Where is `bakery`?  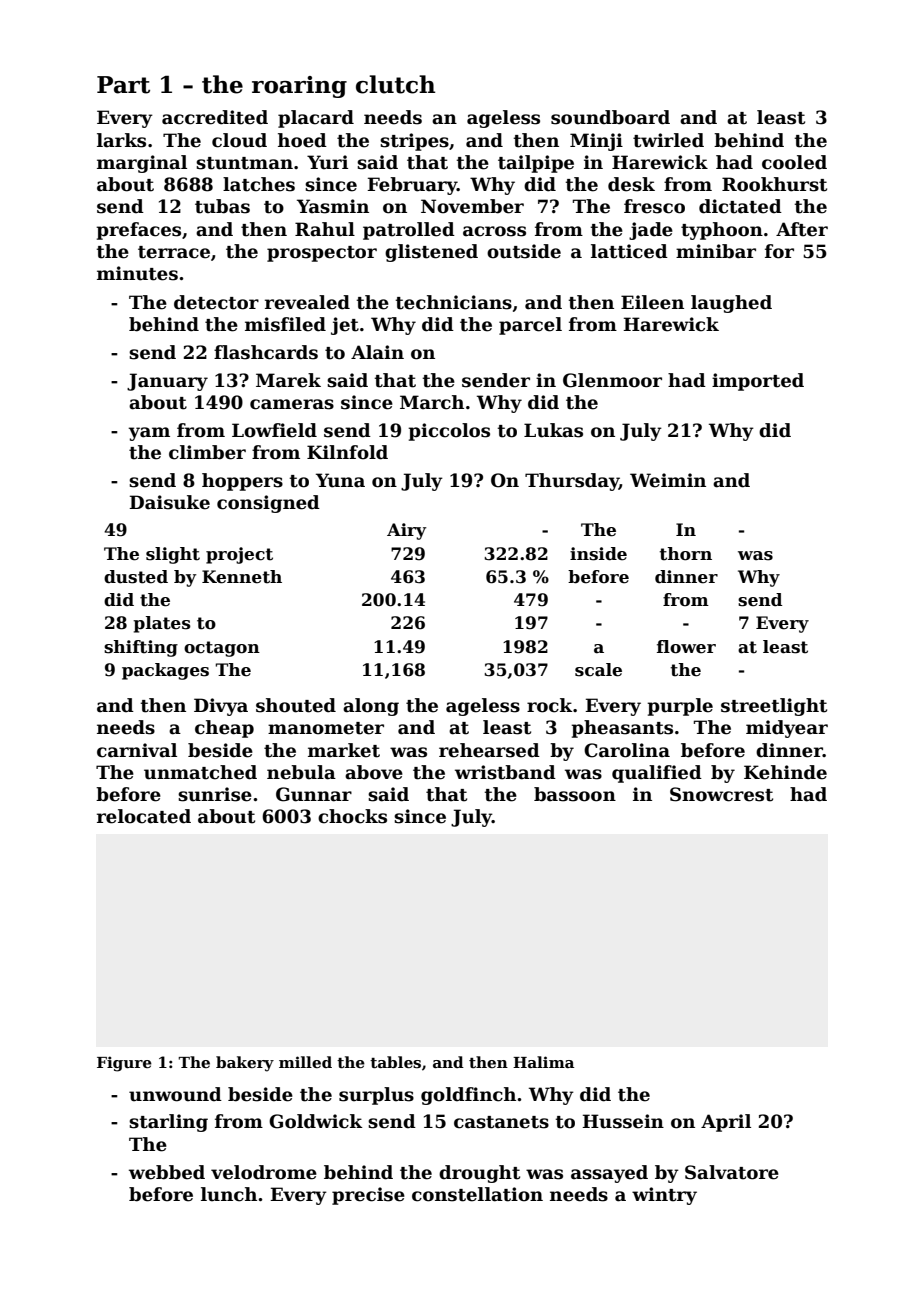 bakery is located at coordinates (245, 1064).
